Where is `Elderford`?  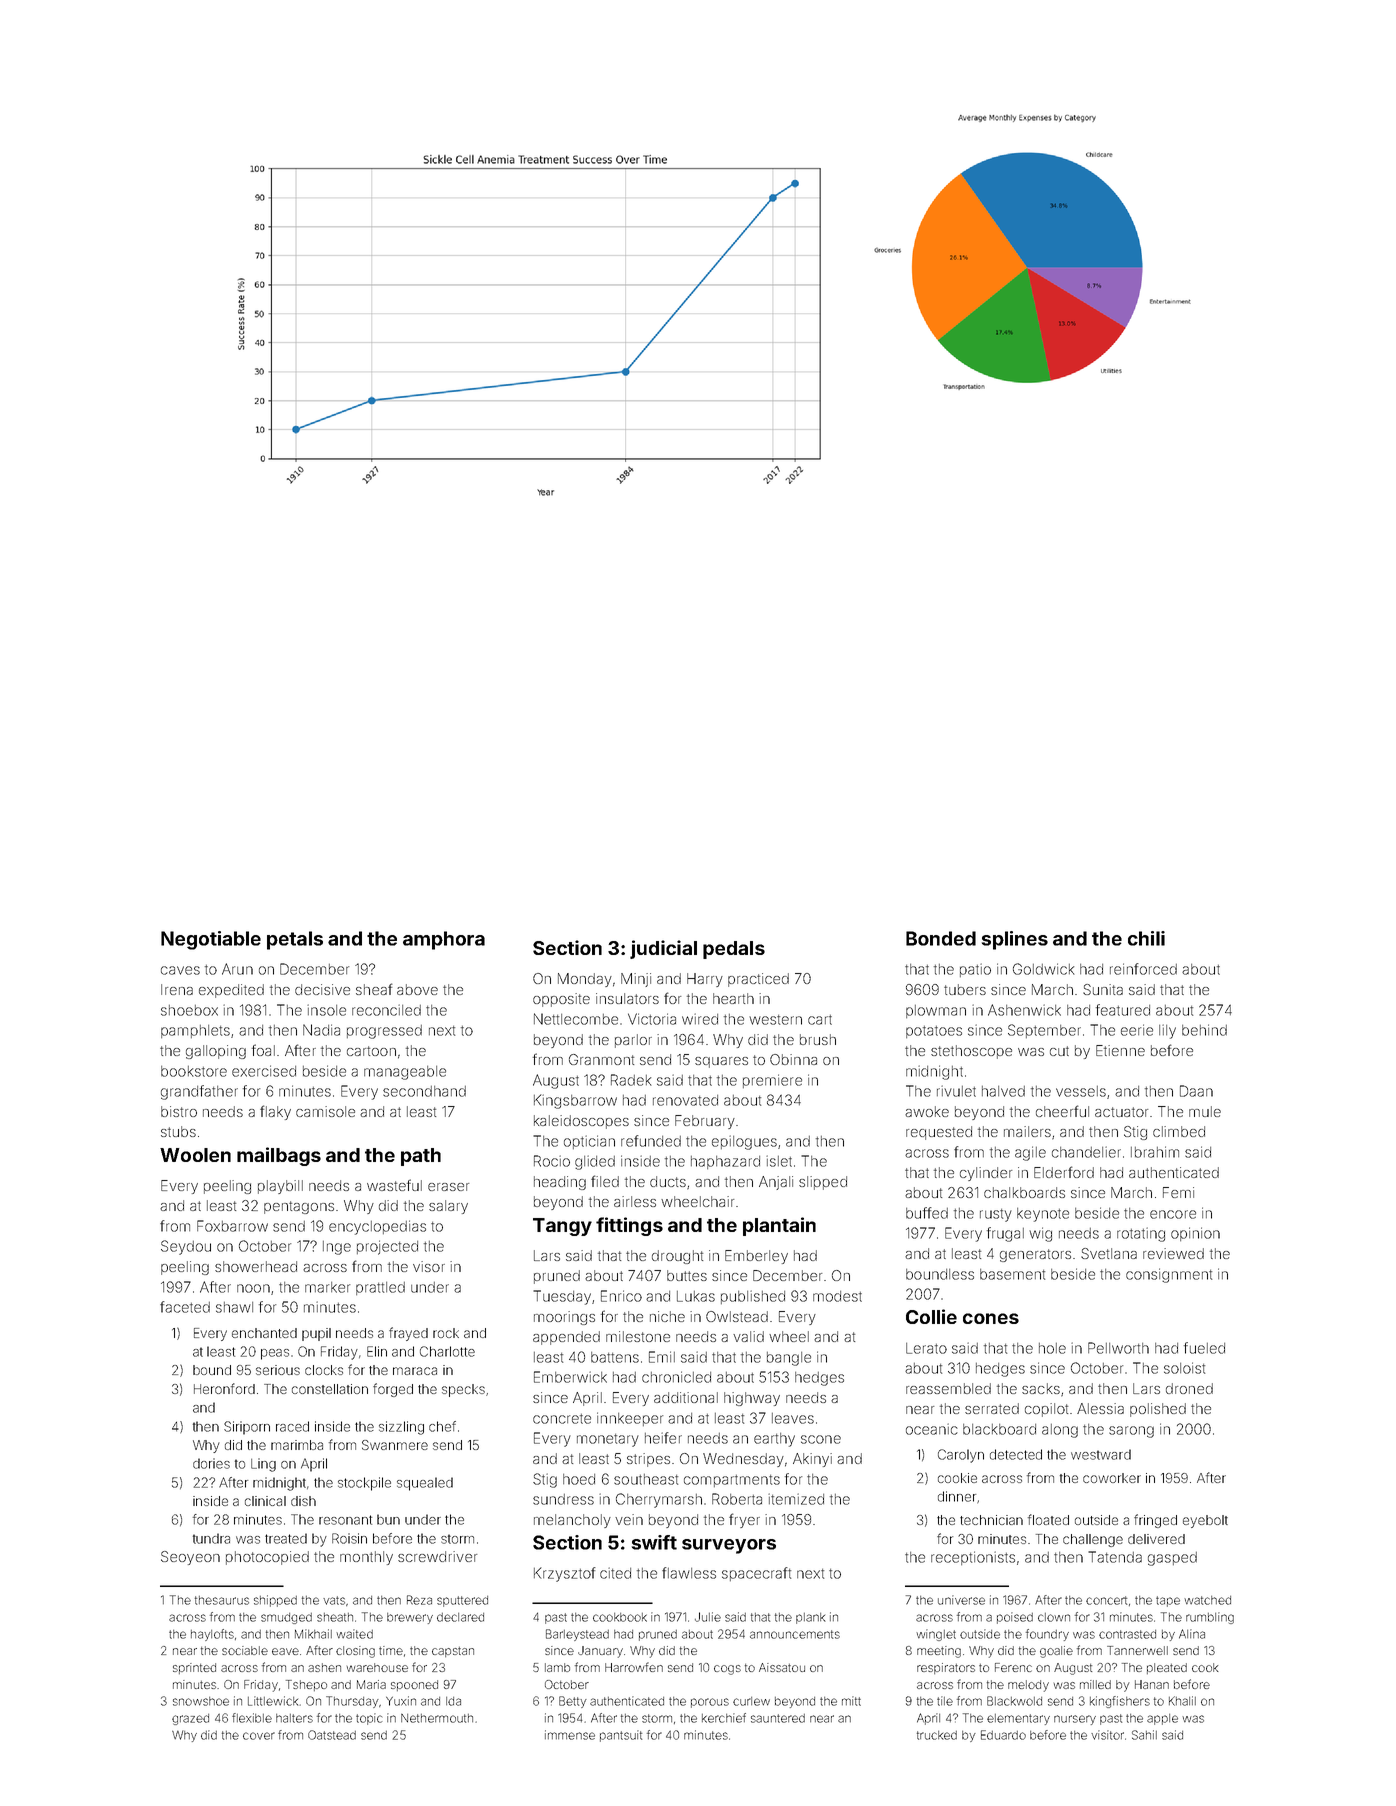 Elderford is located at coordinates (1064, 1172).
